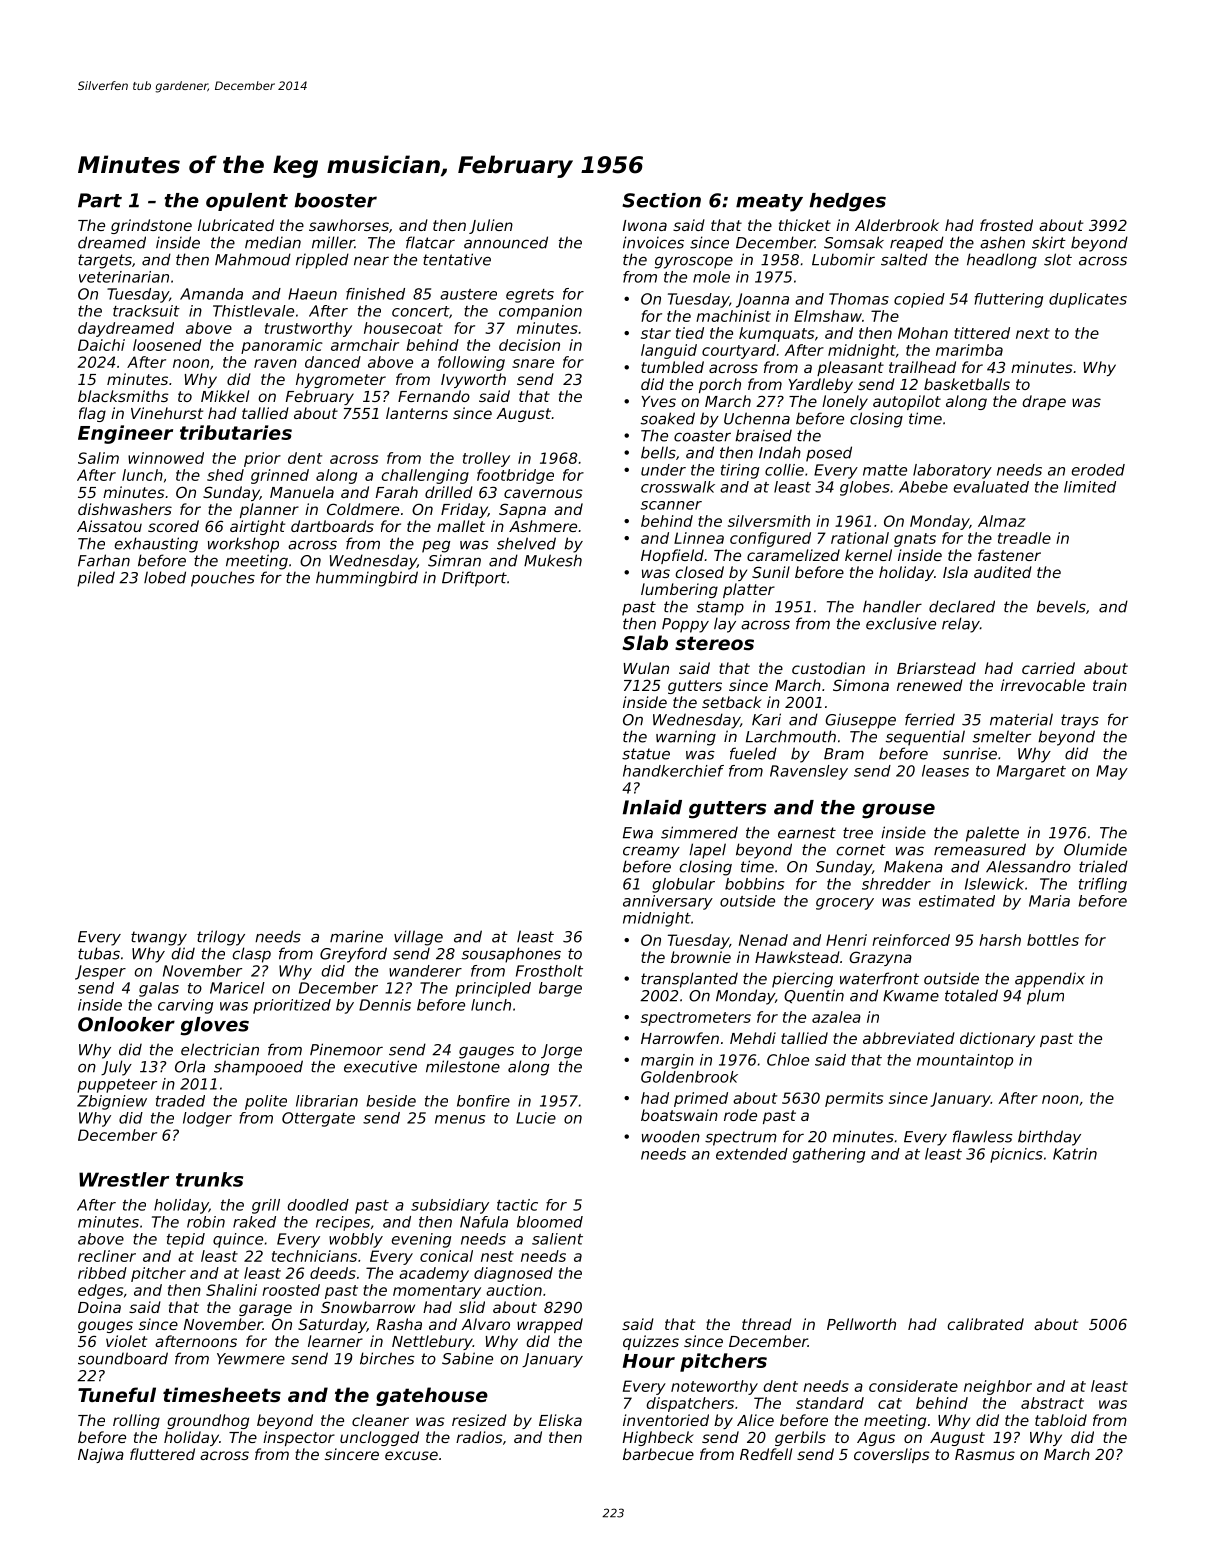 Image resolution: width=1205 pixels, height=1559 pixels. Describe the element at coordinates (658, 1454) in the image. I see `barbecue` at that location.
